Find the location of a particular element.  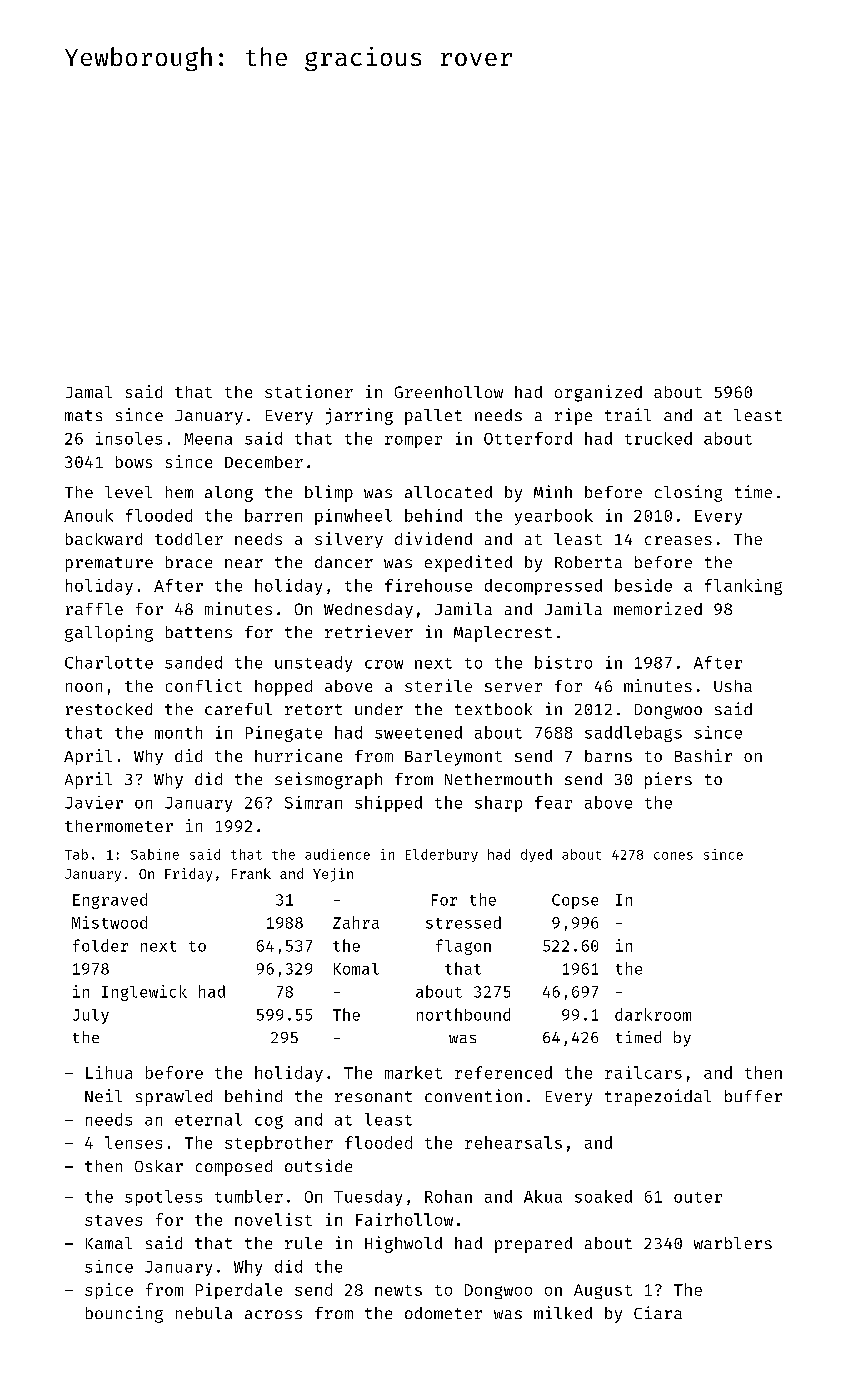

mats is located at coordinates (83, 415).
